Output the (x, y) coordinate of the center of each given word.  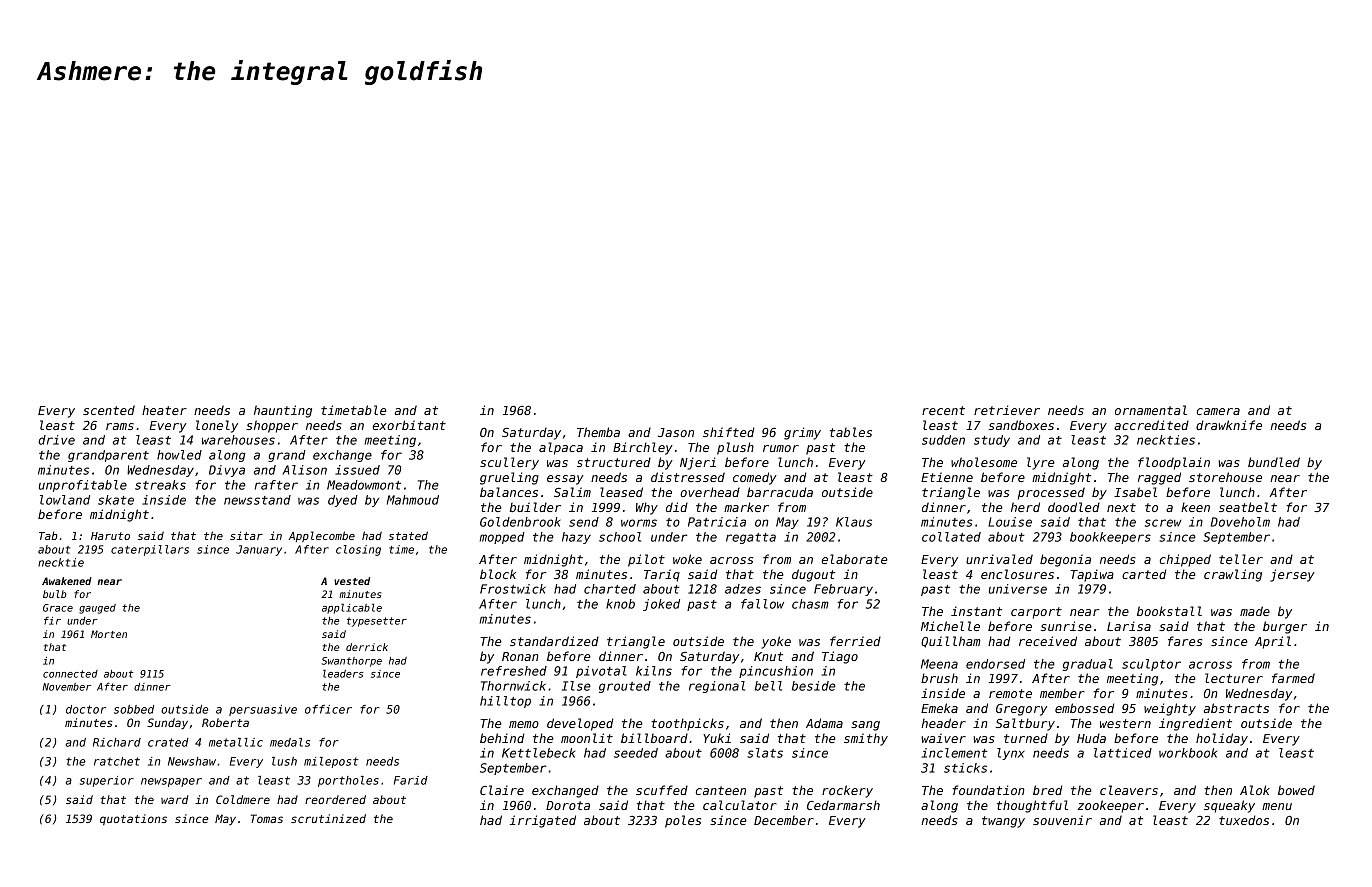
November (67, 687)
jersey (1292, 575)
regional (717, 687)
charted (610, 589)
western (1125, 723)
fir (52, 621)
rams (120, 426)
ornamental (1151, 410)
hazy (576, 538)
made (1255, 611)
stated (408, 535)
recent (943, 410)
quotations (133, 820)
